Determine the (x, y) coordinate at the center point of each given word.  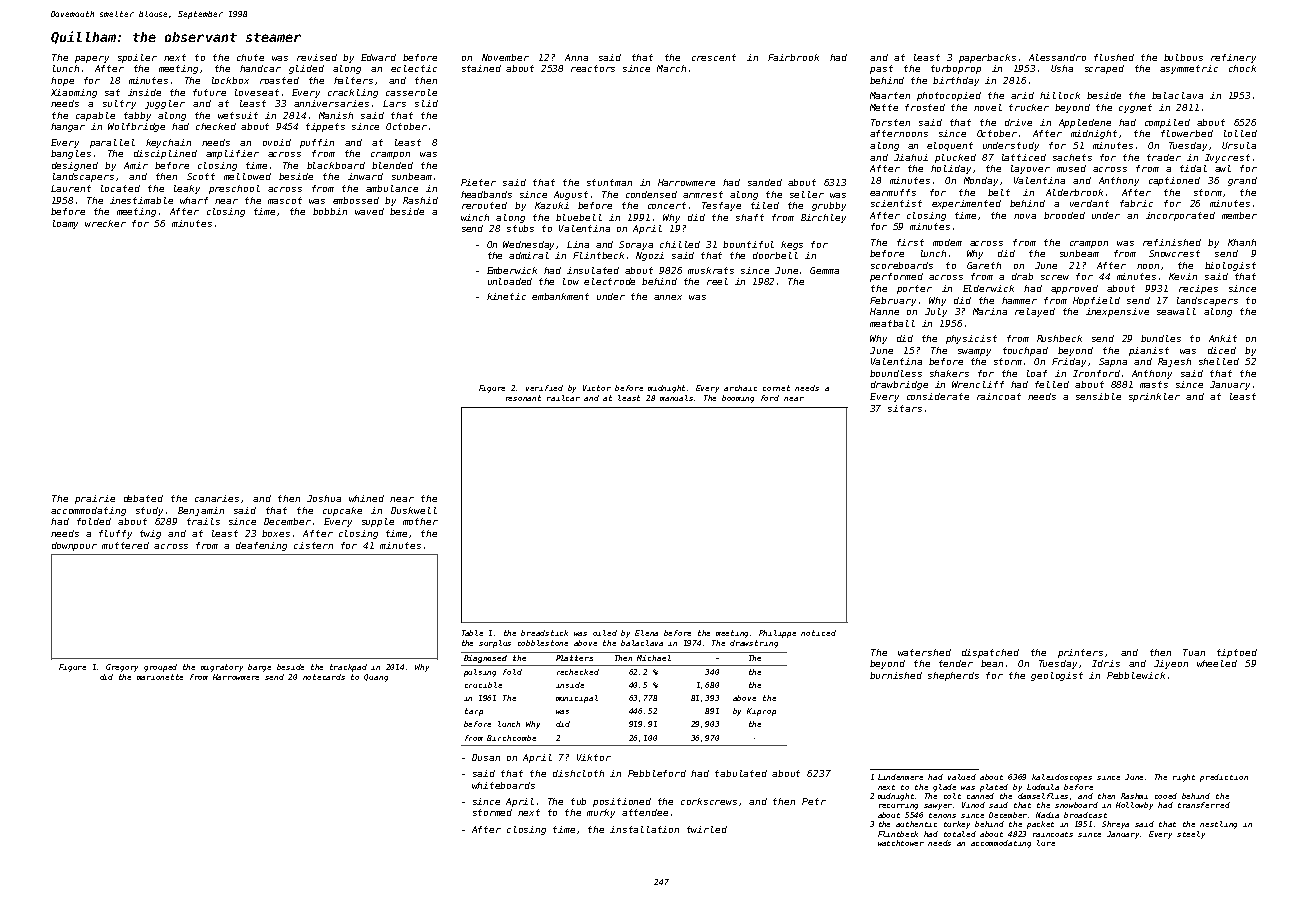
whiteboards (503, 785)
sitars (905, 408)
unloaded (510, 281)
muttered (125, 545)
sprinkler (1154, 397)
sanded (765, 182)
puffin (317, 143)
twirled (707, 829)
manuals (677, 398)
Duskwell (414, 510)
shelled (1219, 361)
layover (1030, 169)
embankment (560, 296)
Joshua (324, 498)
